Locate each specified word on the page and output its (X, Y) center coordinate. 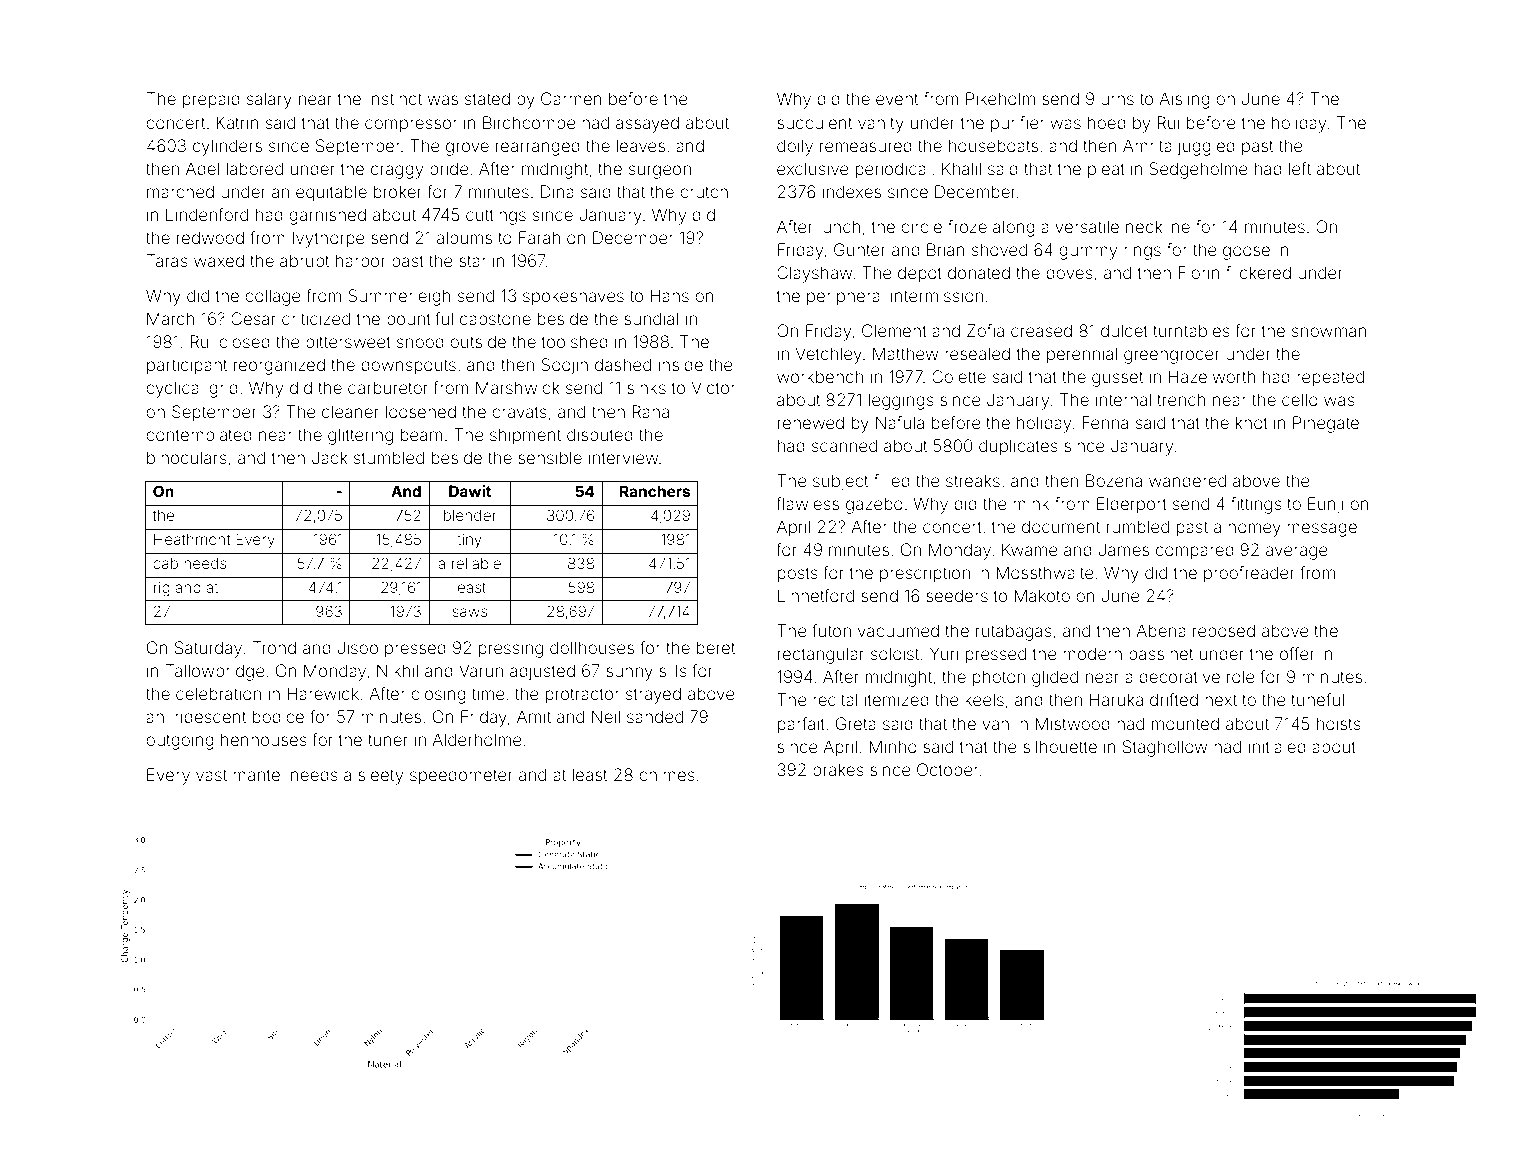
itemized (897, 699)
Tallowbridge (215, 672)
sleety (380, 776)
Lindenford (207, 214)
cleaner (350, 411)
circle (921, 226)
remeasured (866, 145)
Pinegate (1326, 424)
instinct (395, 98)
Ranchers (655, 491)
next (1221, 700)
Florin (1199, 272)
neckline (1158, 226)
